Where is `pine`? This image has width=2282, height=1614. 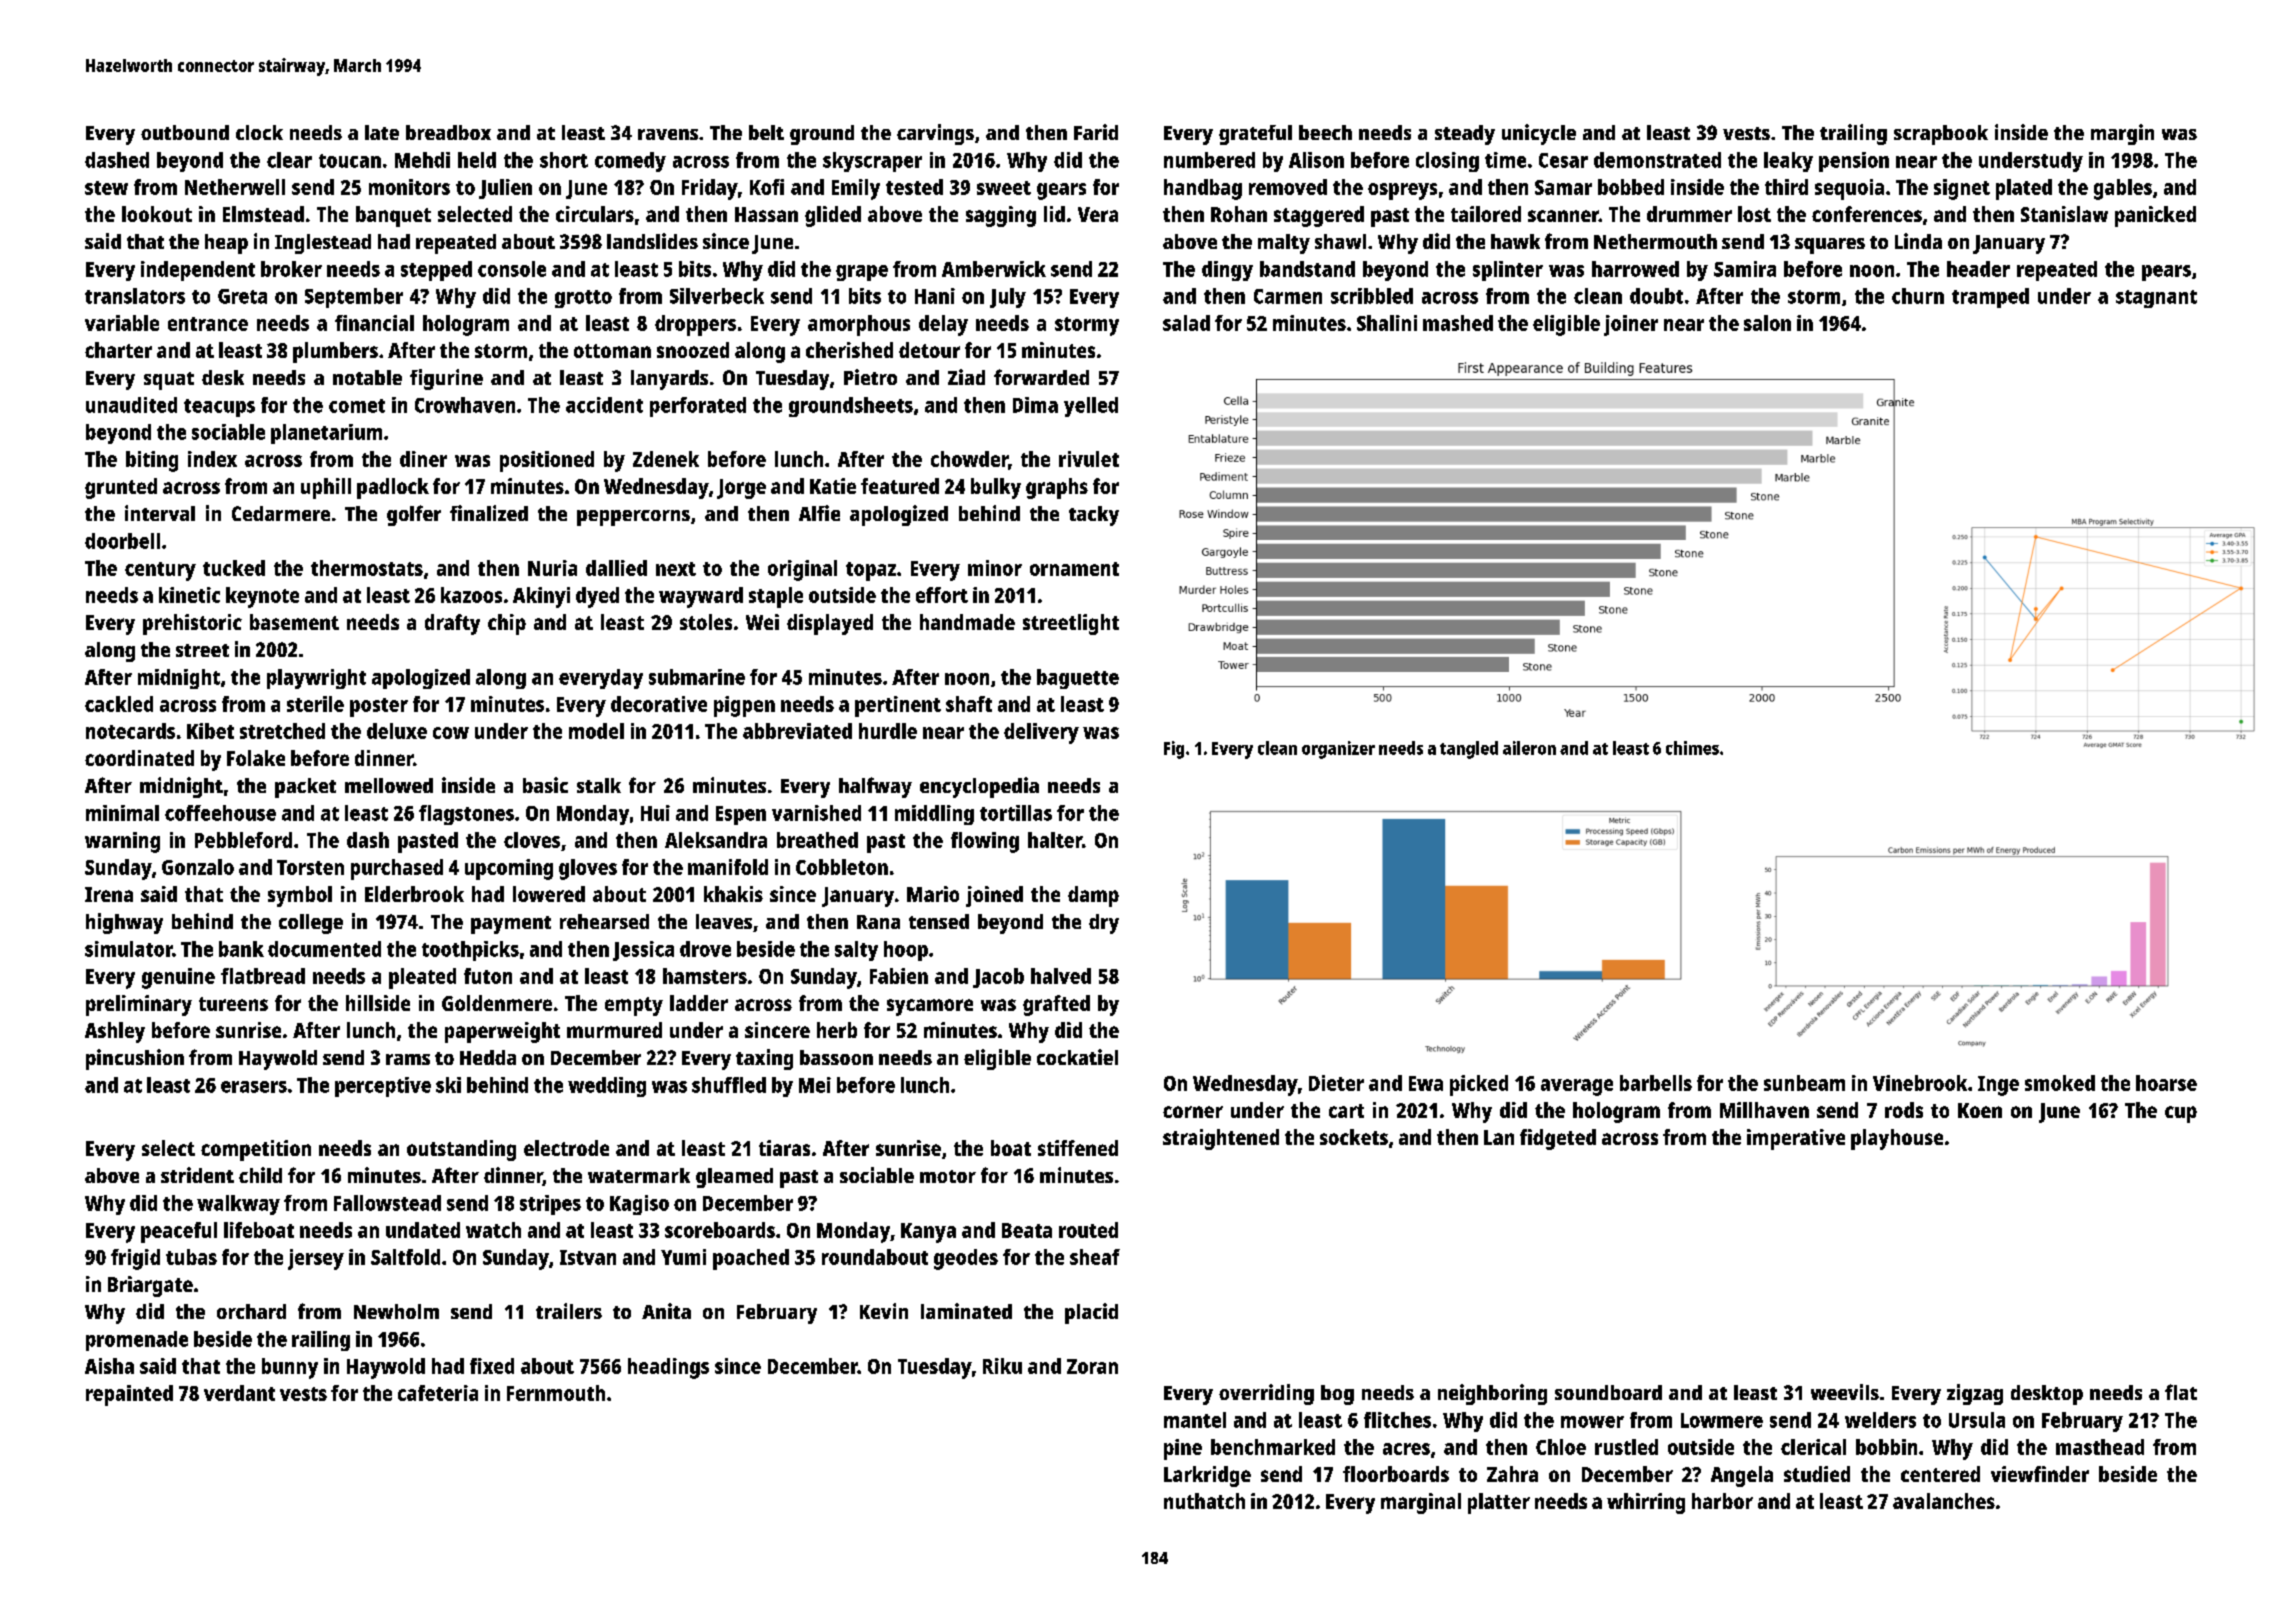
pine is located at coordinates (1183, 1449).
